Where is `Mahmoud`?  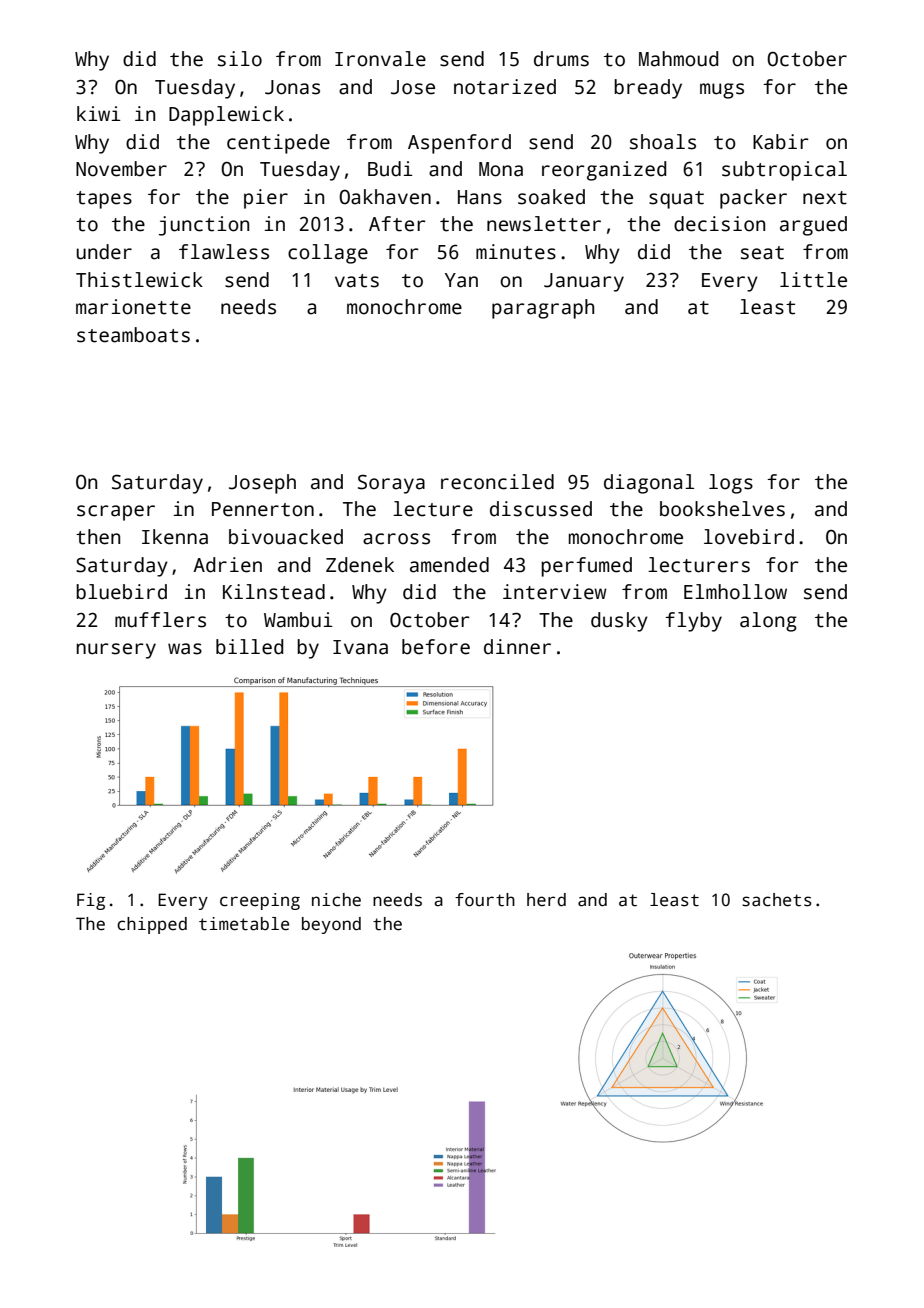 Mahmoud is located at coordinates (678, 59).
